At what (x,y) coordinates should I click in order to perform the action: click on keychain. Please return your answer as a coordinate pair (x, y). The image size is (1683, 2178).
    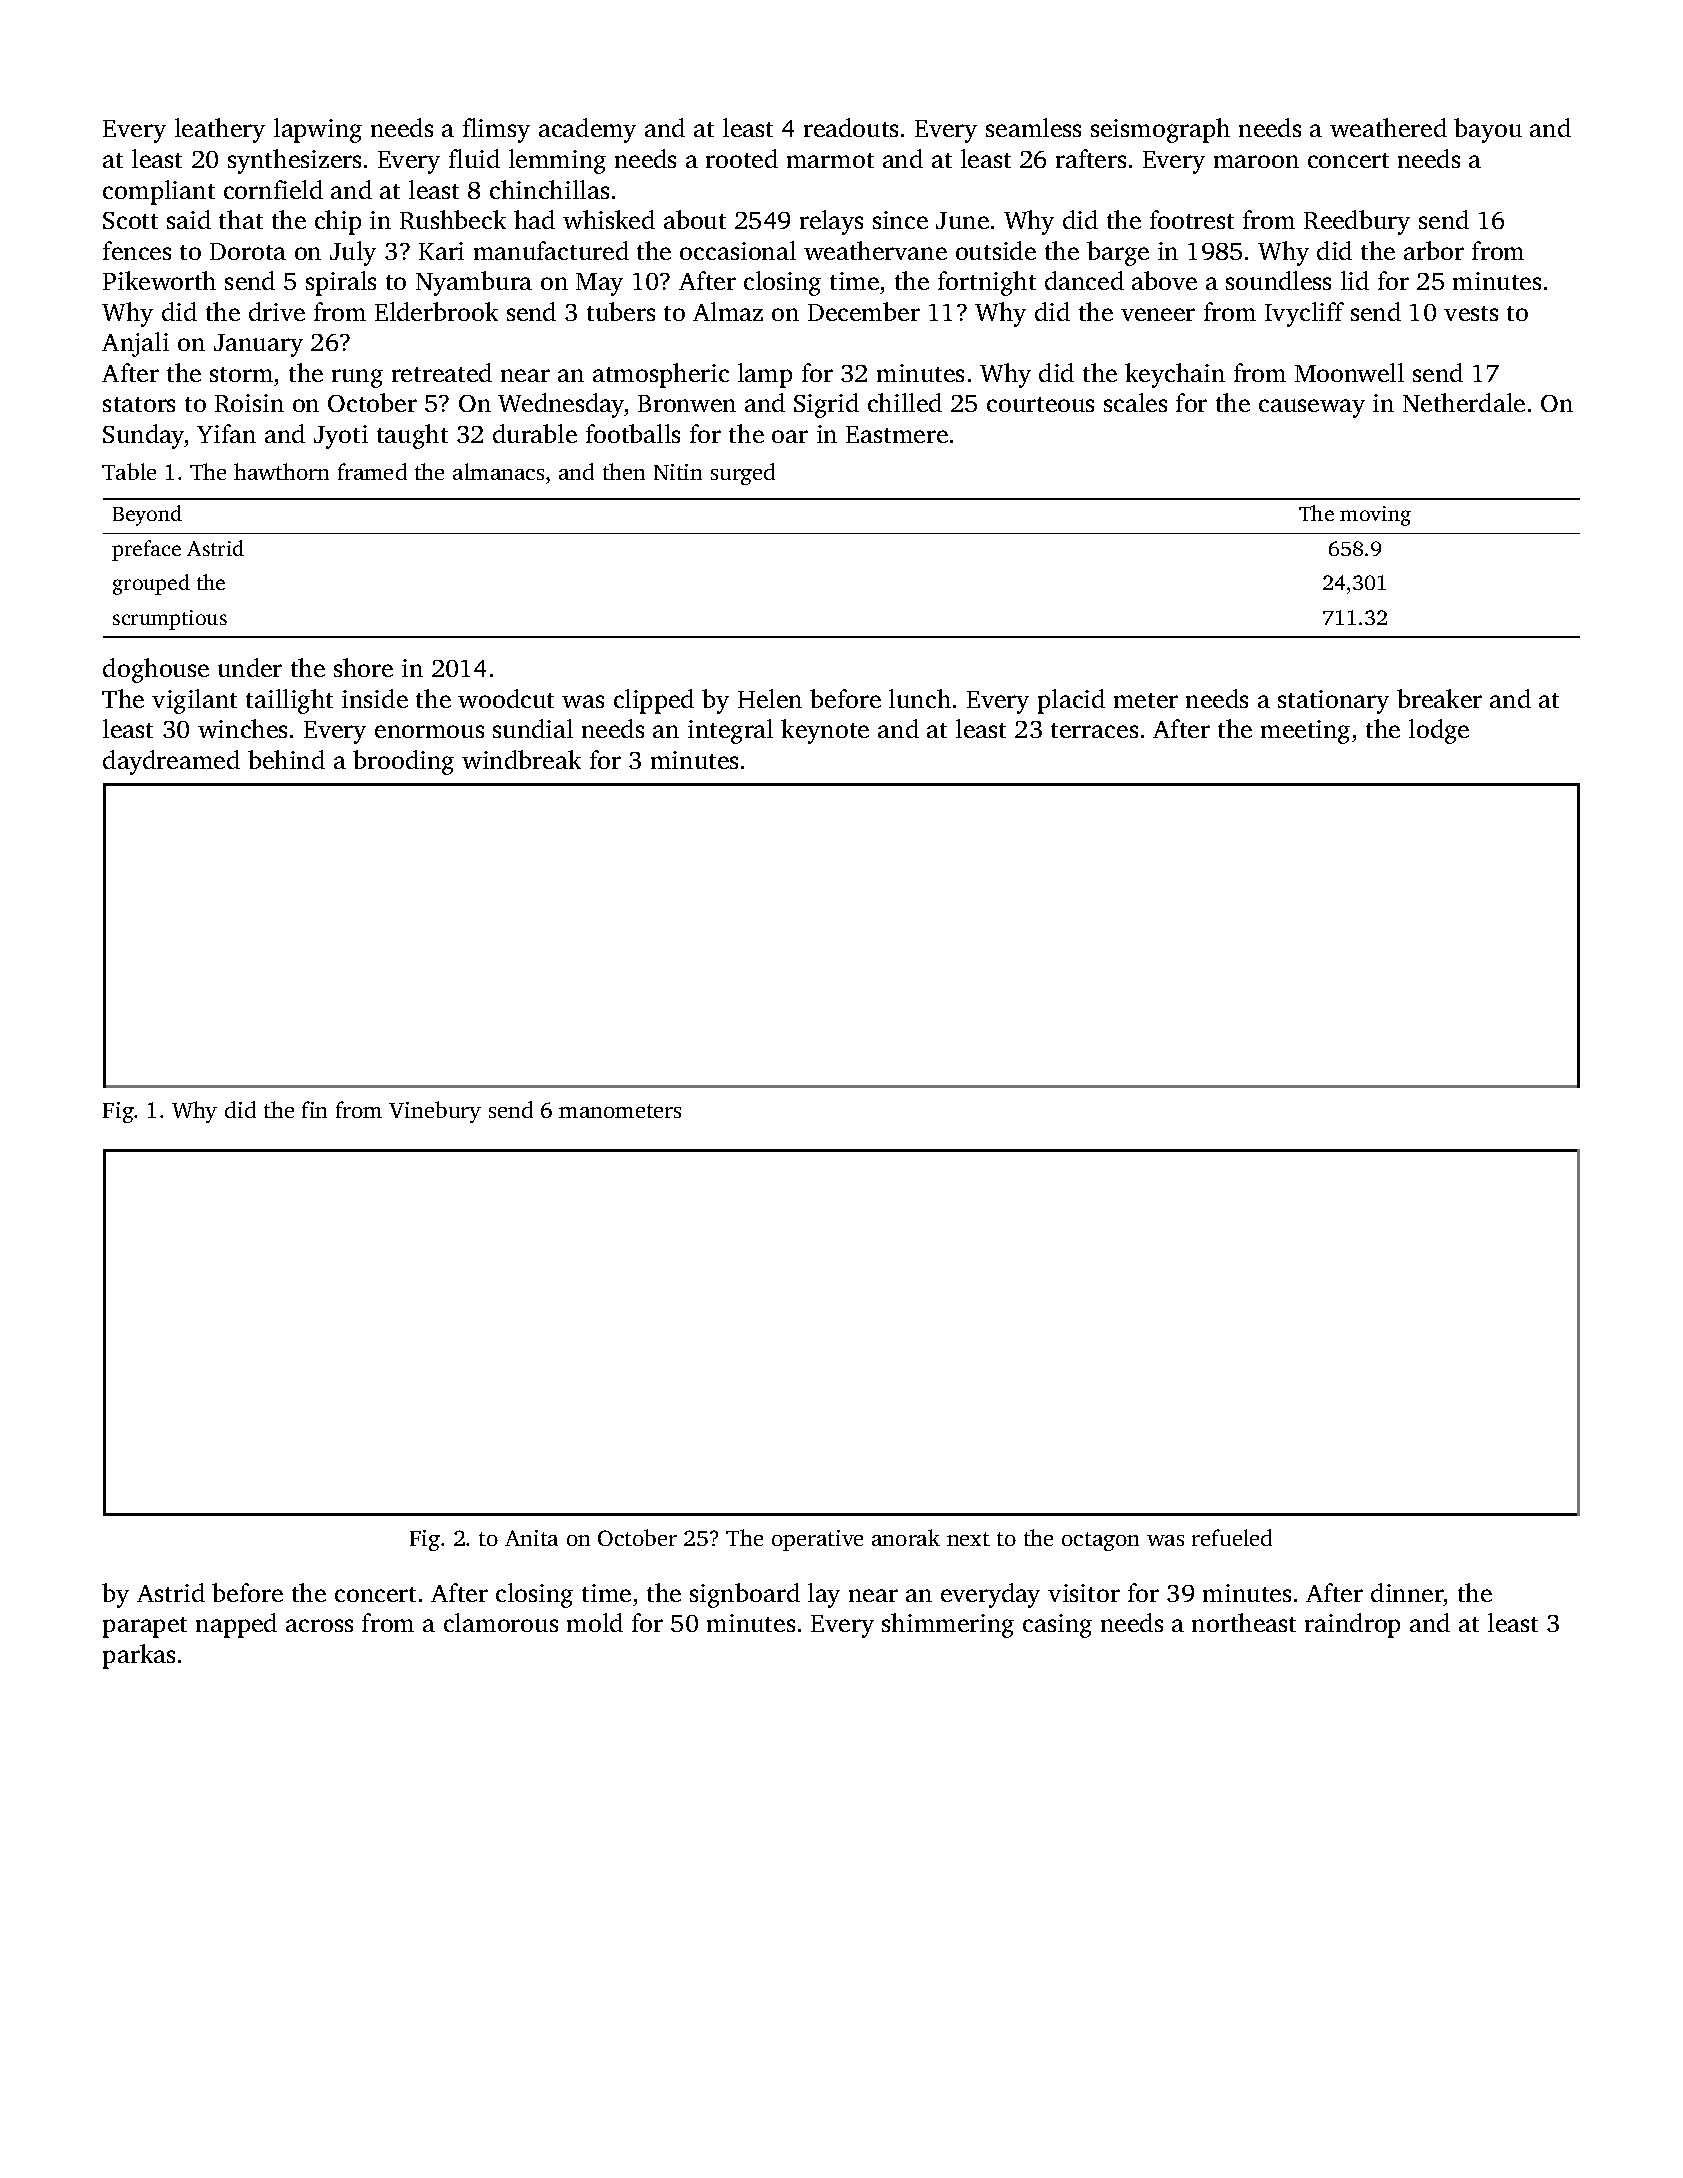
    Looking at the image, I should click on (1175, 375).
